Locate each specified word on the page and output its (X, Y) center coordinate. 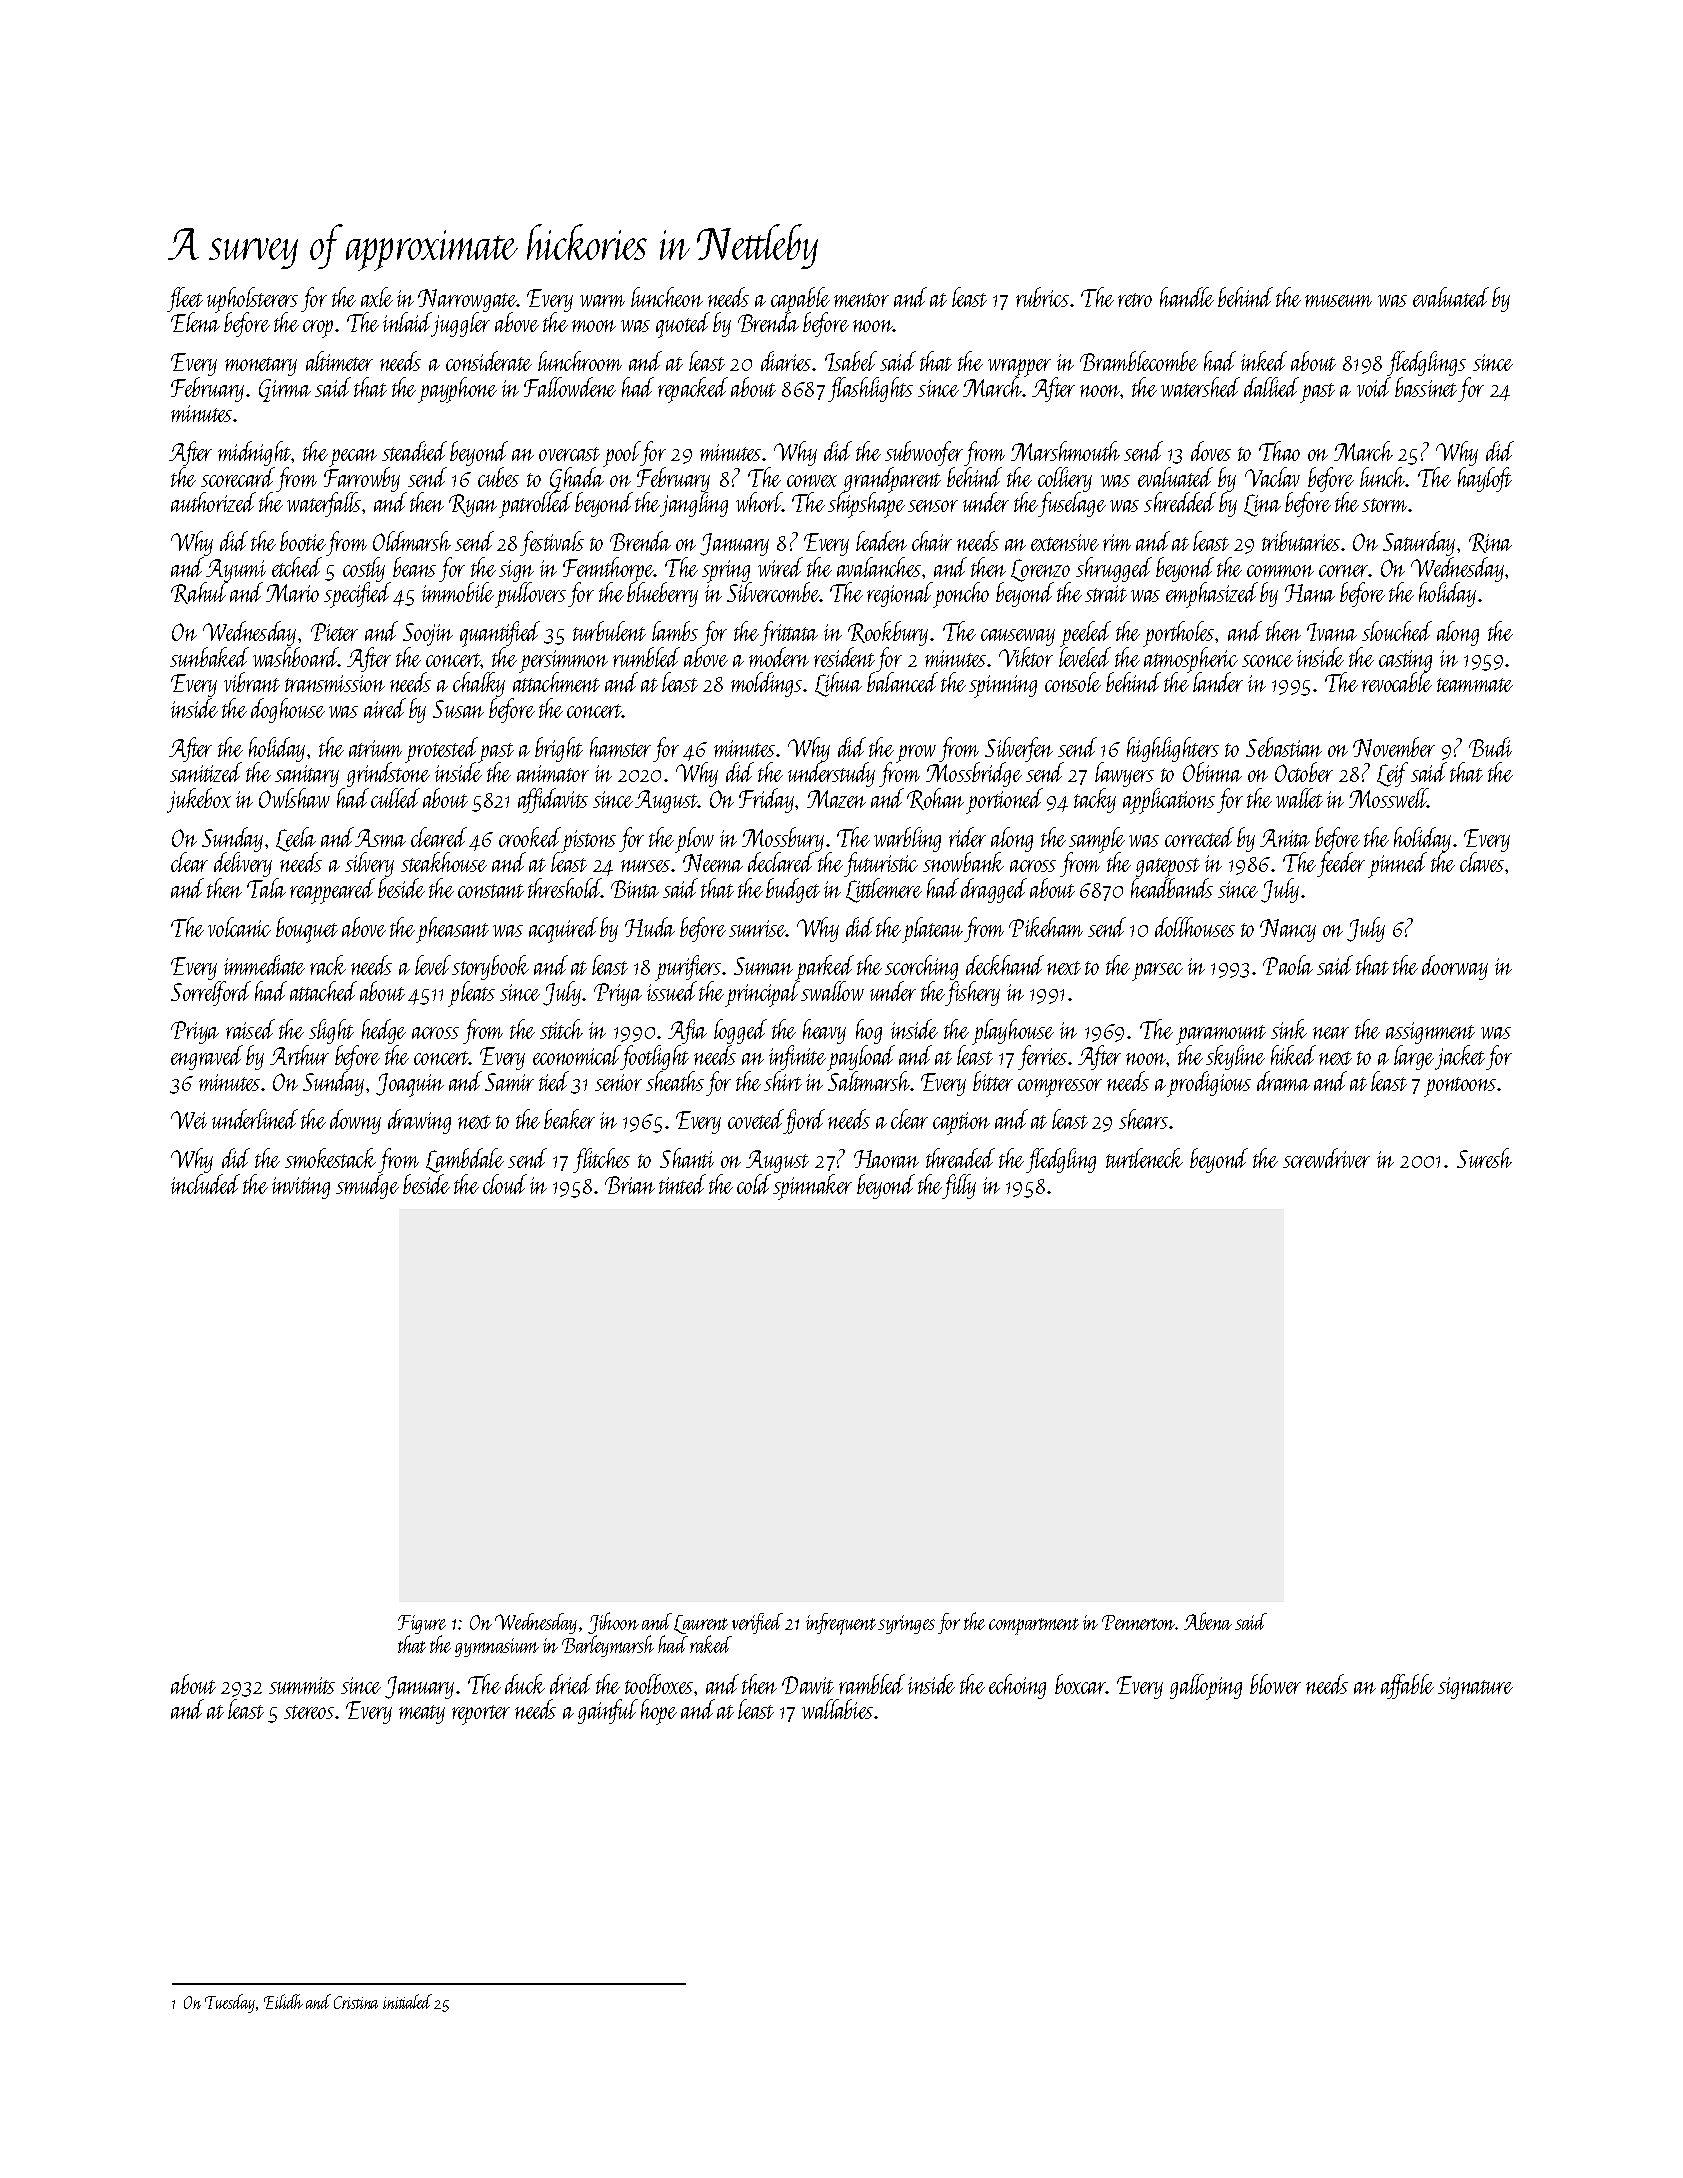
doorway (1455, 967)
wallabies (837, 1709)
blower (1275, 1684)
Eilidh (283, 2001)
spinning (1003, 686)
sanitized (206, 772)
